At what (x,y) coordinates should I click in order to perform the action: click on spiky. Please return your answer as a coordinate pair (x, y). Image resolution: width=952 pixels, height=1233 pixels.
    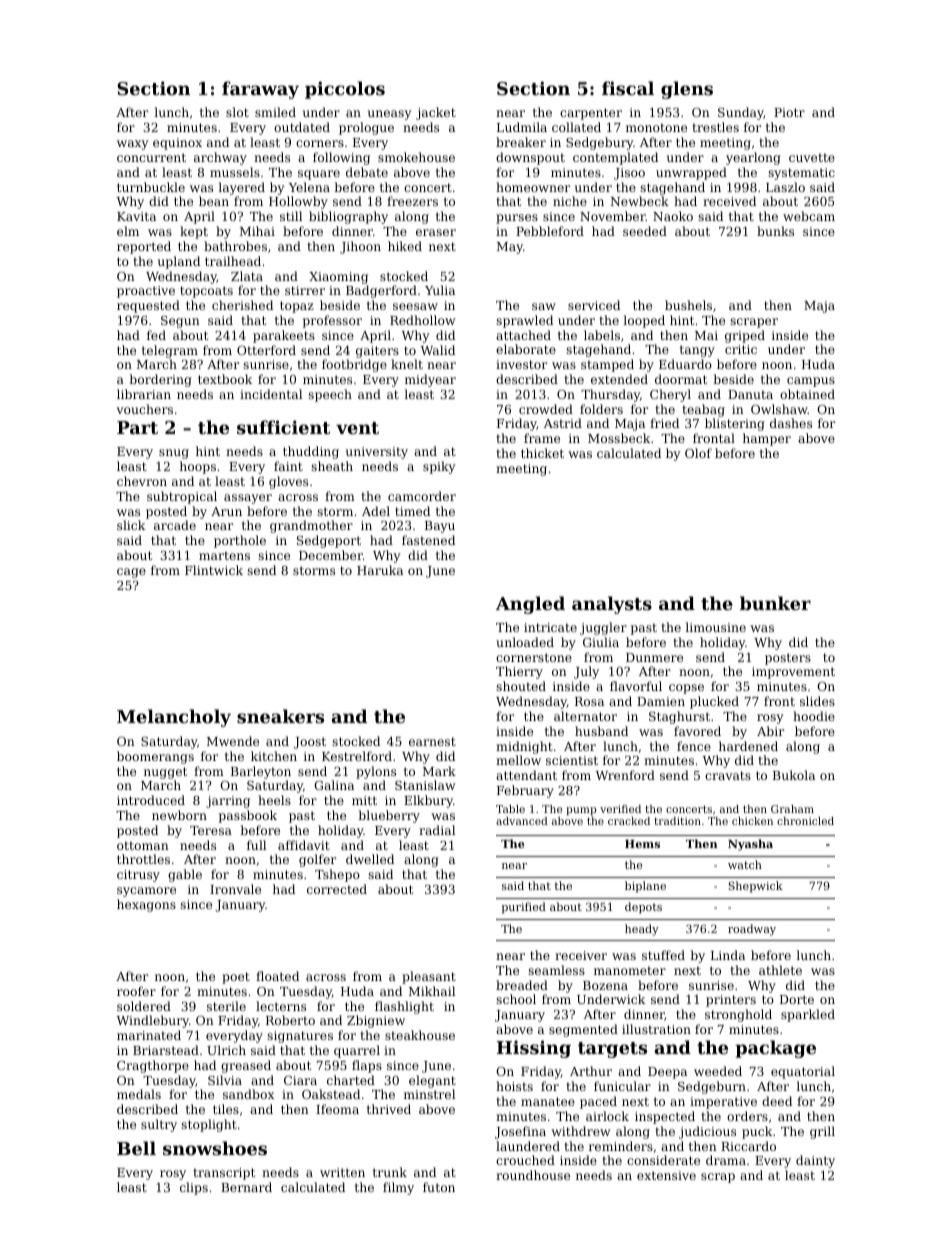
    Looking at the image, I should click on (439, 467).
